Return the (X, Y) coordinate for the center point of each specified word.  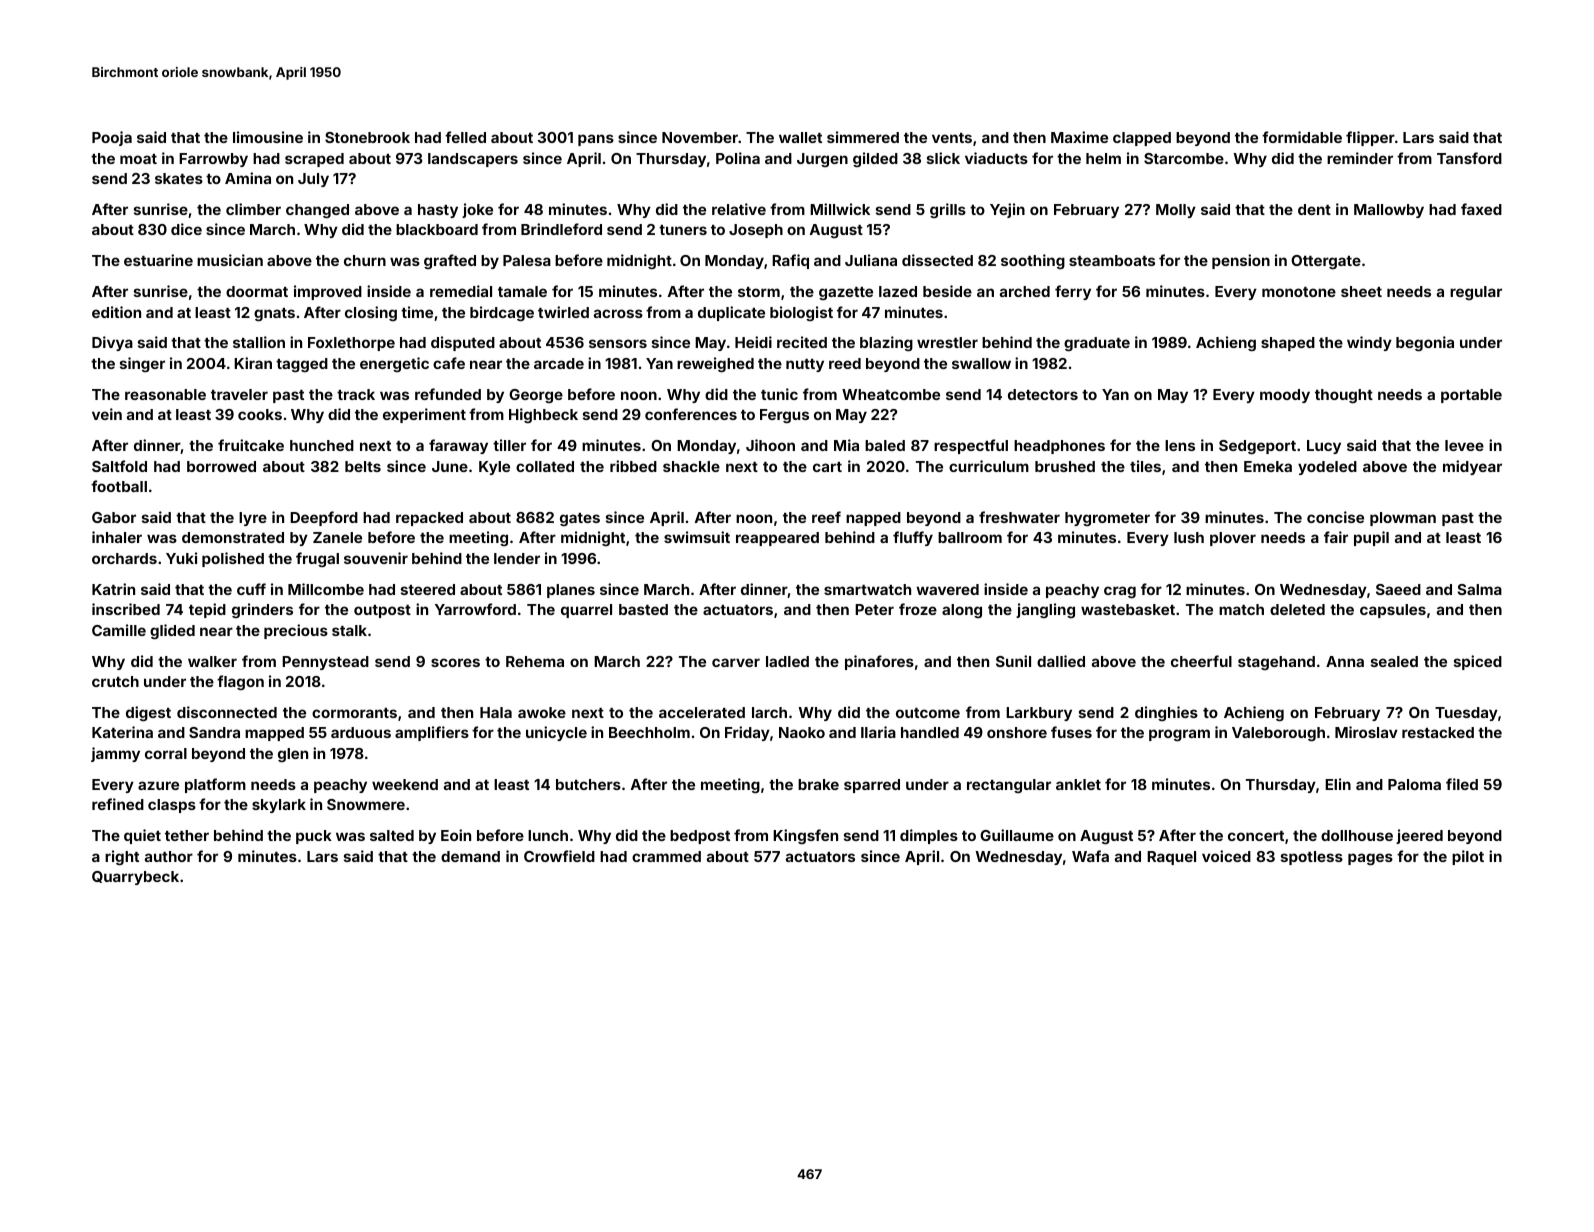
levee (1464, 445)
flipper (1370, 138)
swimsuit (697, 537)
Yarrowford (475, 609)
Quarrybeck (135, 878)
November (700, 137)
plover (1233, 539)
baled (885, 445)
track (356, 394)
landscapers (473, 160)
